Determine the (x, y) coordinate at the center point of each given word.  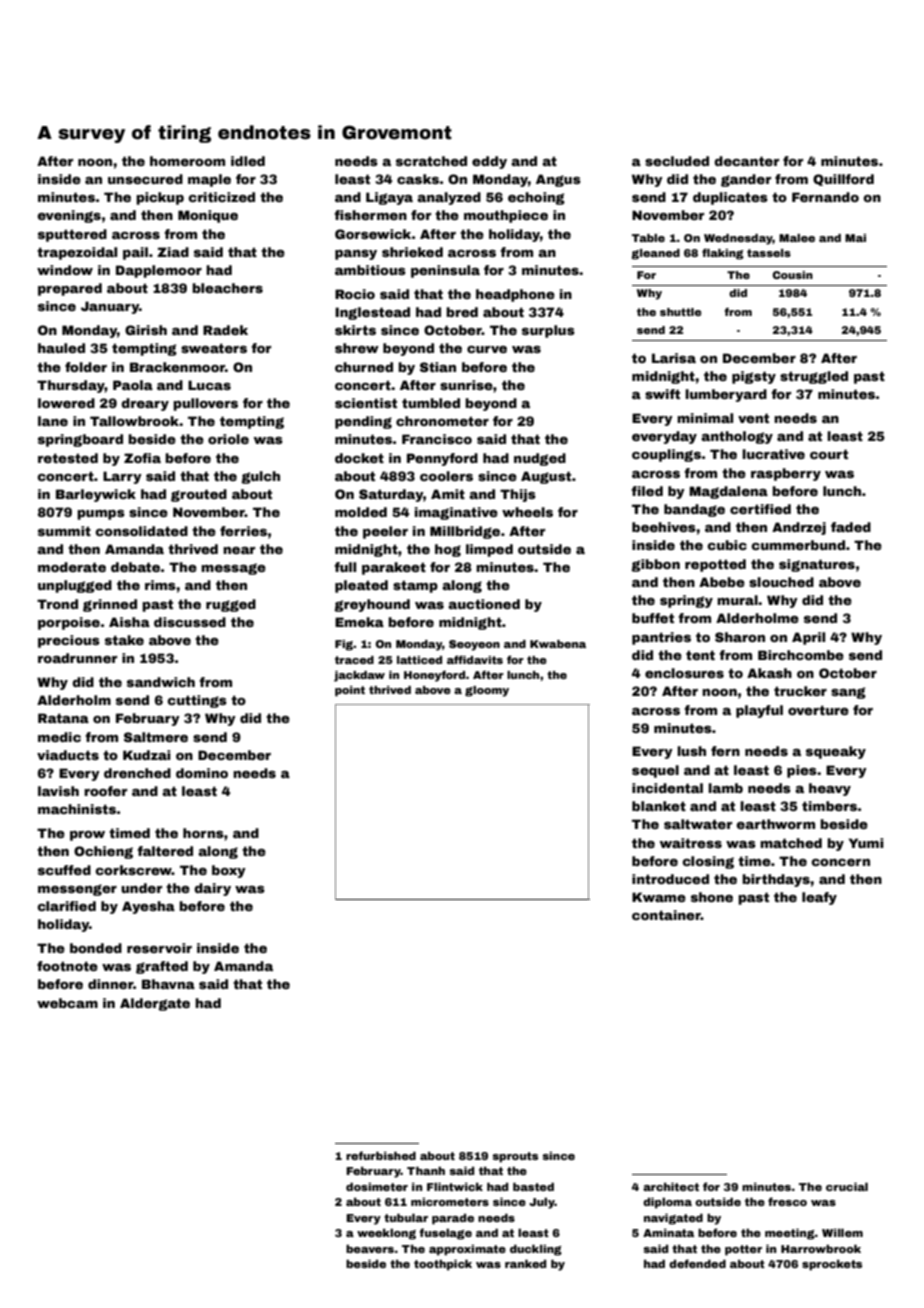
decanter (746, 161)
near (239, 550)
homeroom (187, 161)
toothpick (443, 1265)
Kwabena (558, 644)
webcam (67, 1003)
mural (737, 600)
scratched (431, 161)
